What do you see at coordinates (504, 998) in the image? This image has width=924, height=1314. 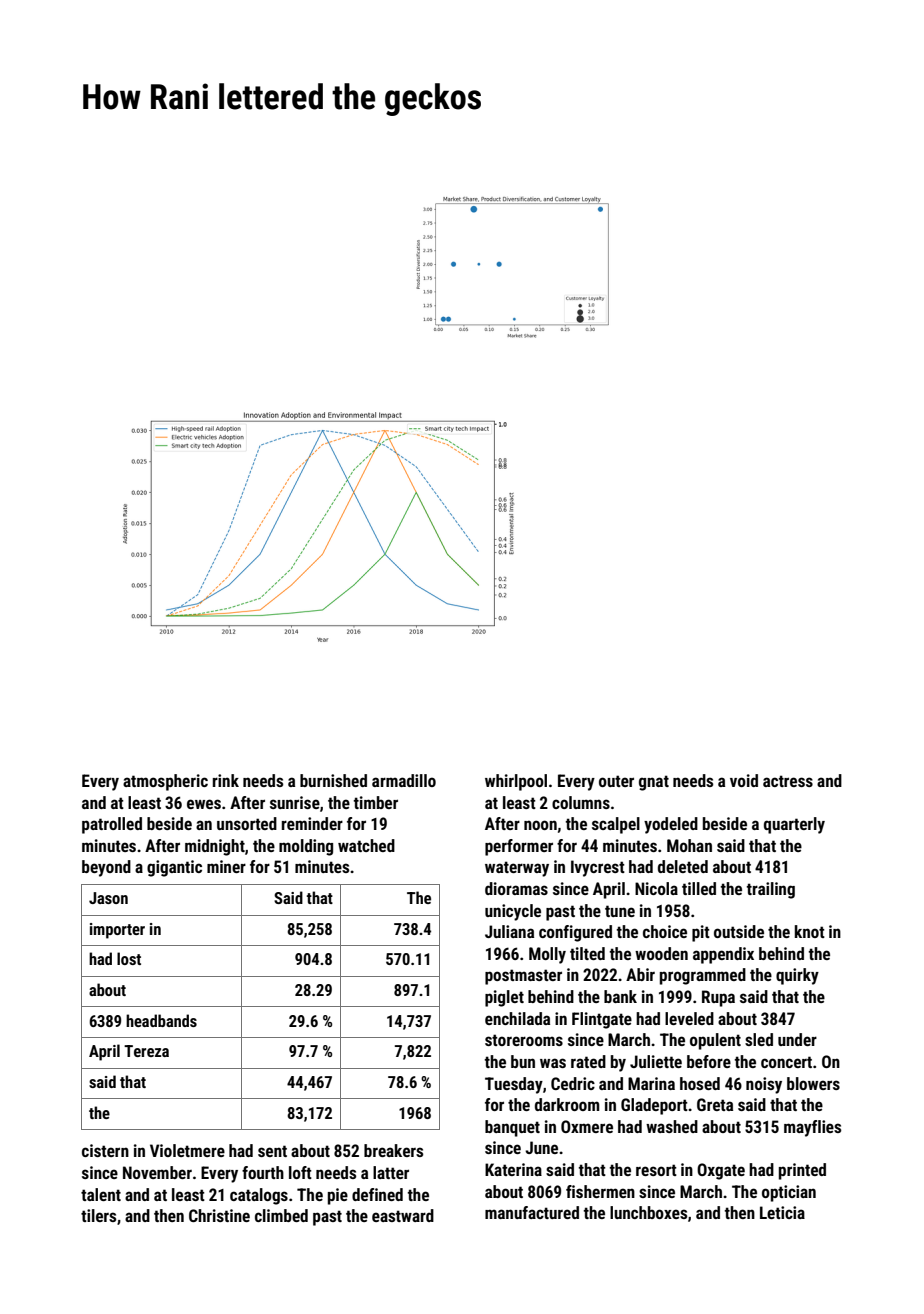 I see `piglet` at bounding box center [504, 998].
